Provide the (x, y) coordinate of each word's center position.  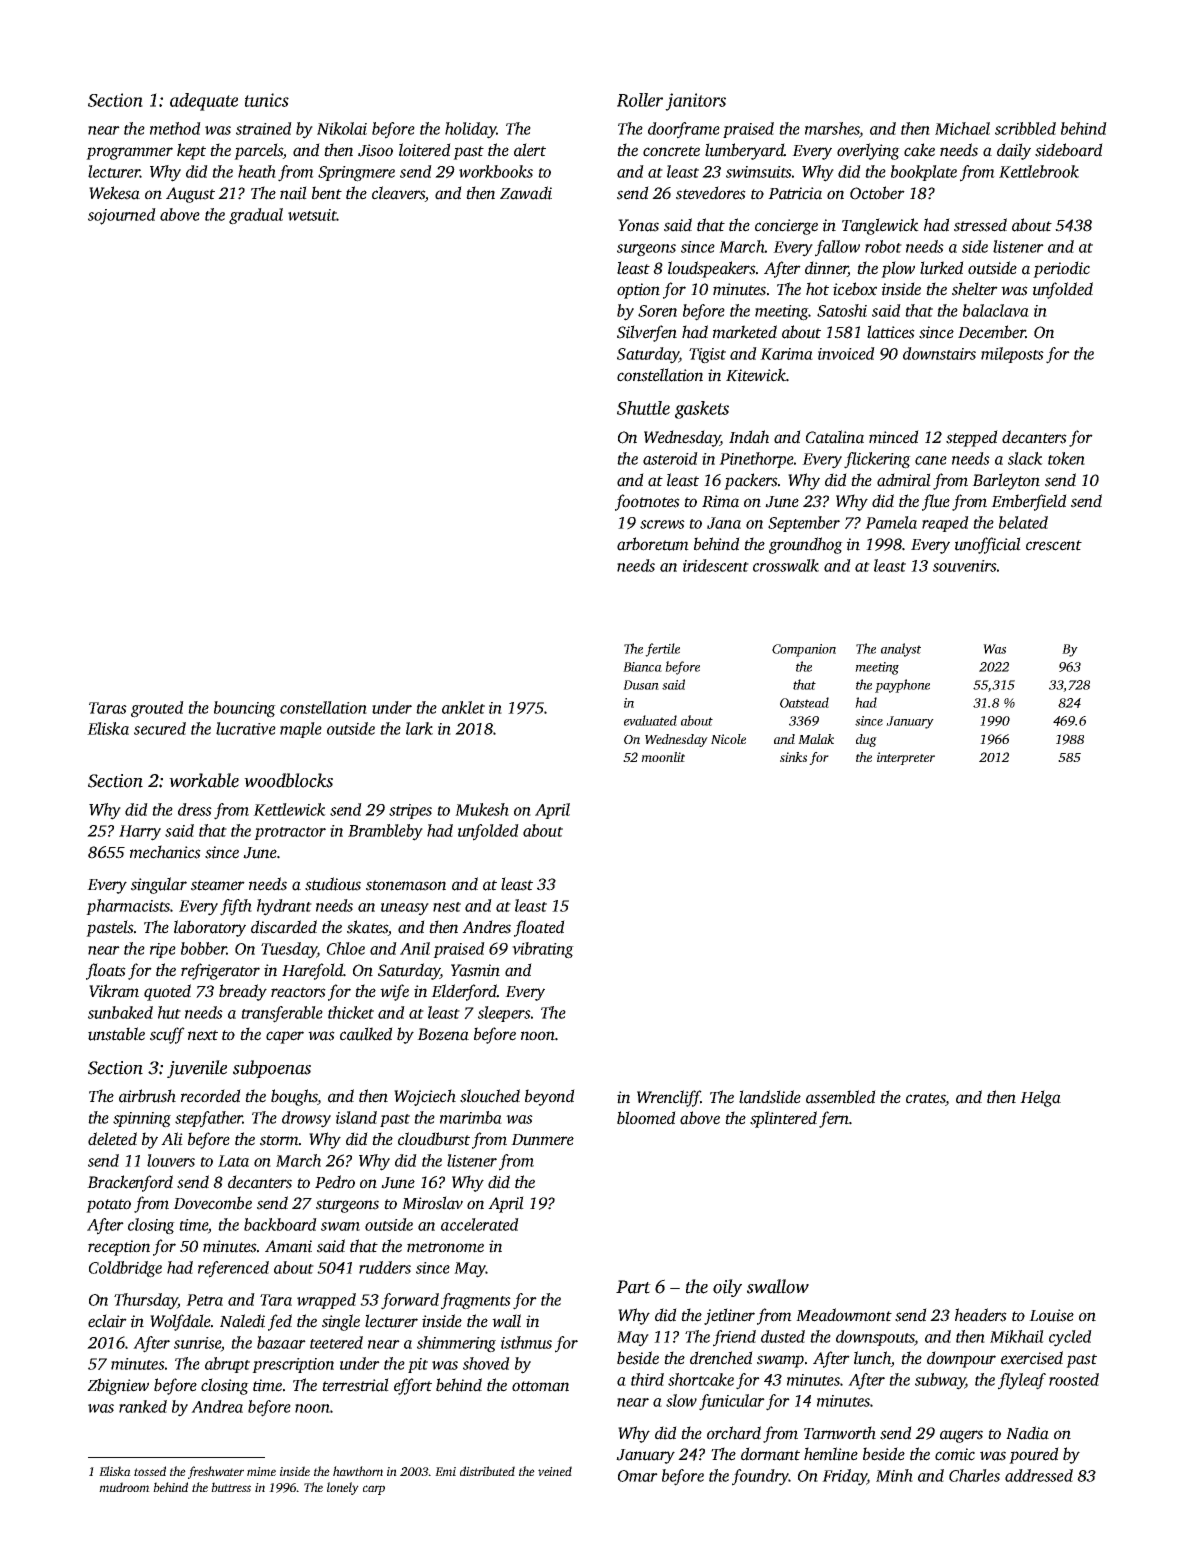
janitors (695, 102)
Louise (1051, 1315)
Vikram (114, 991)
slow (681, 1400)
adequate (204, 102)
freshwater (216, 1472)
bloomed (646, 1118)
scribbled (1025, 128)
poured (1034, 1455)
